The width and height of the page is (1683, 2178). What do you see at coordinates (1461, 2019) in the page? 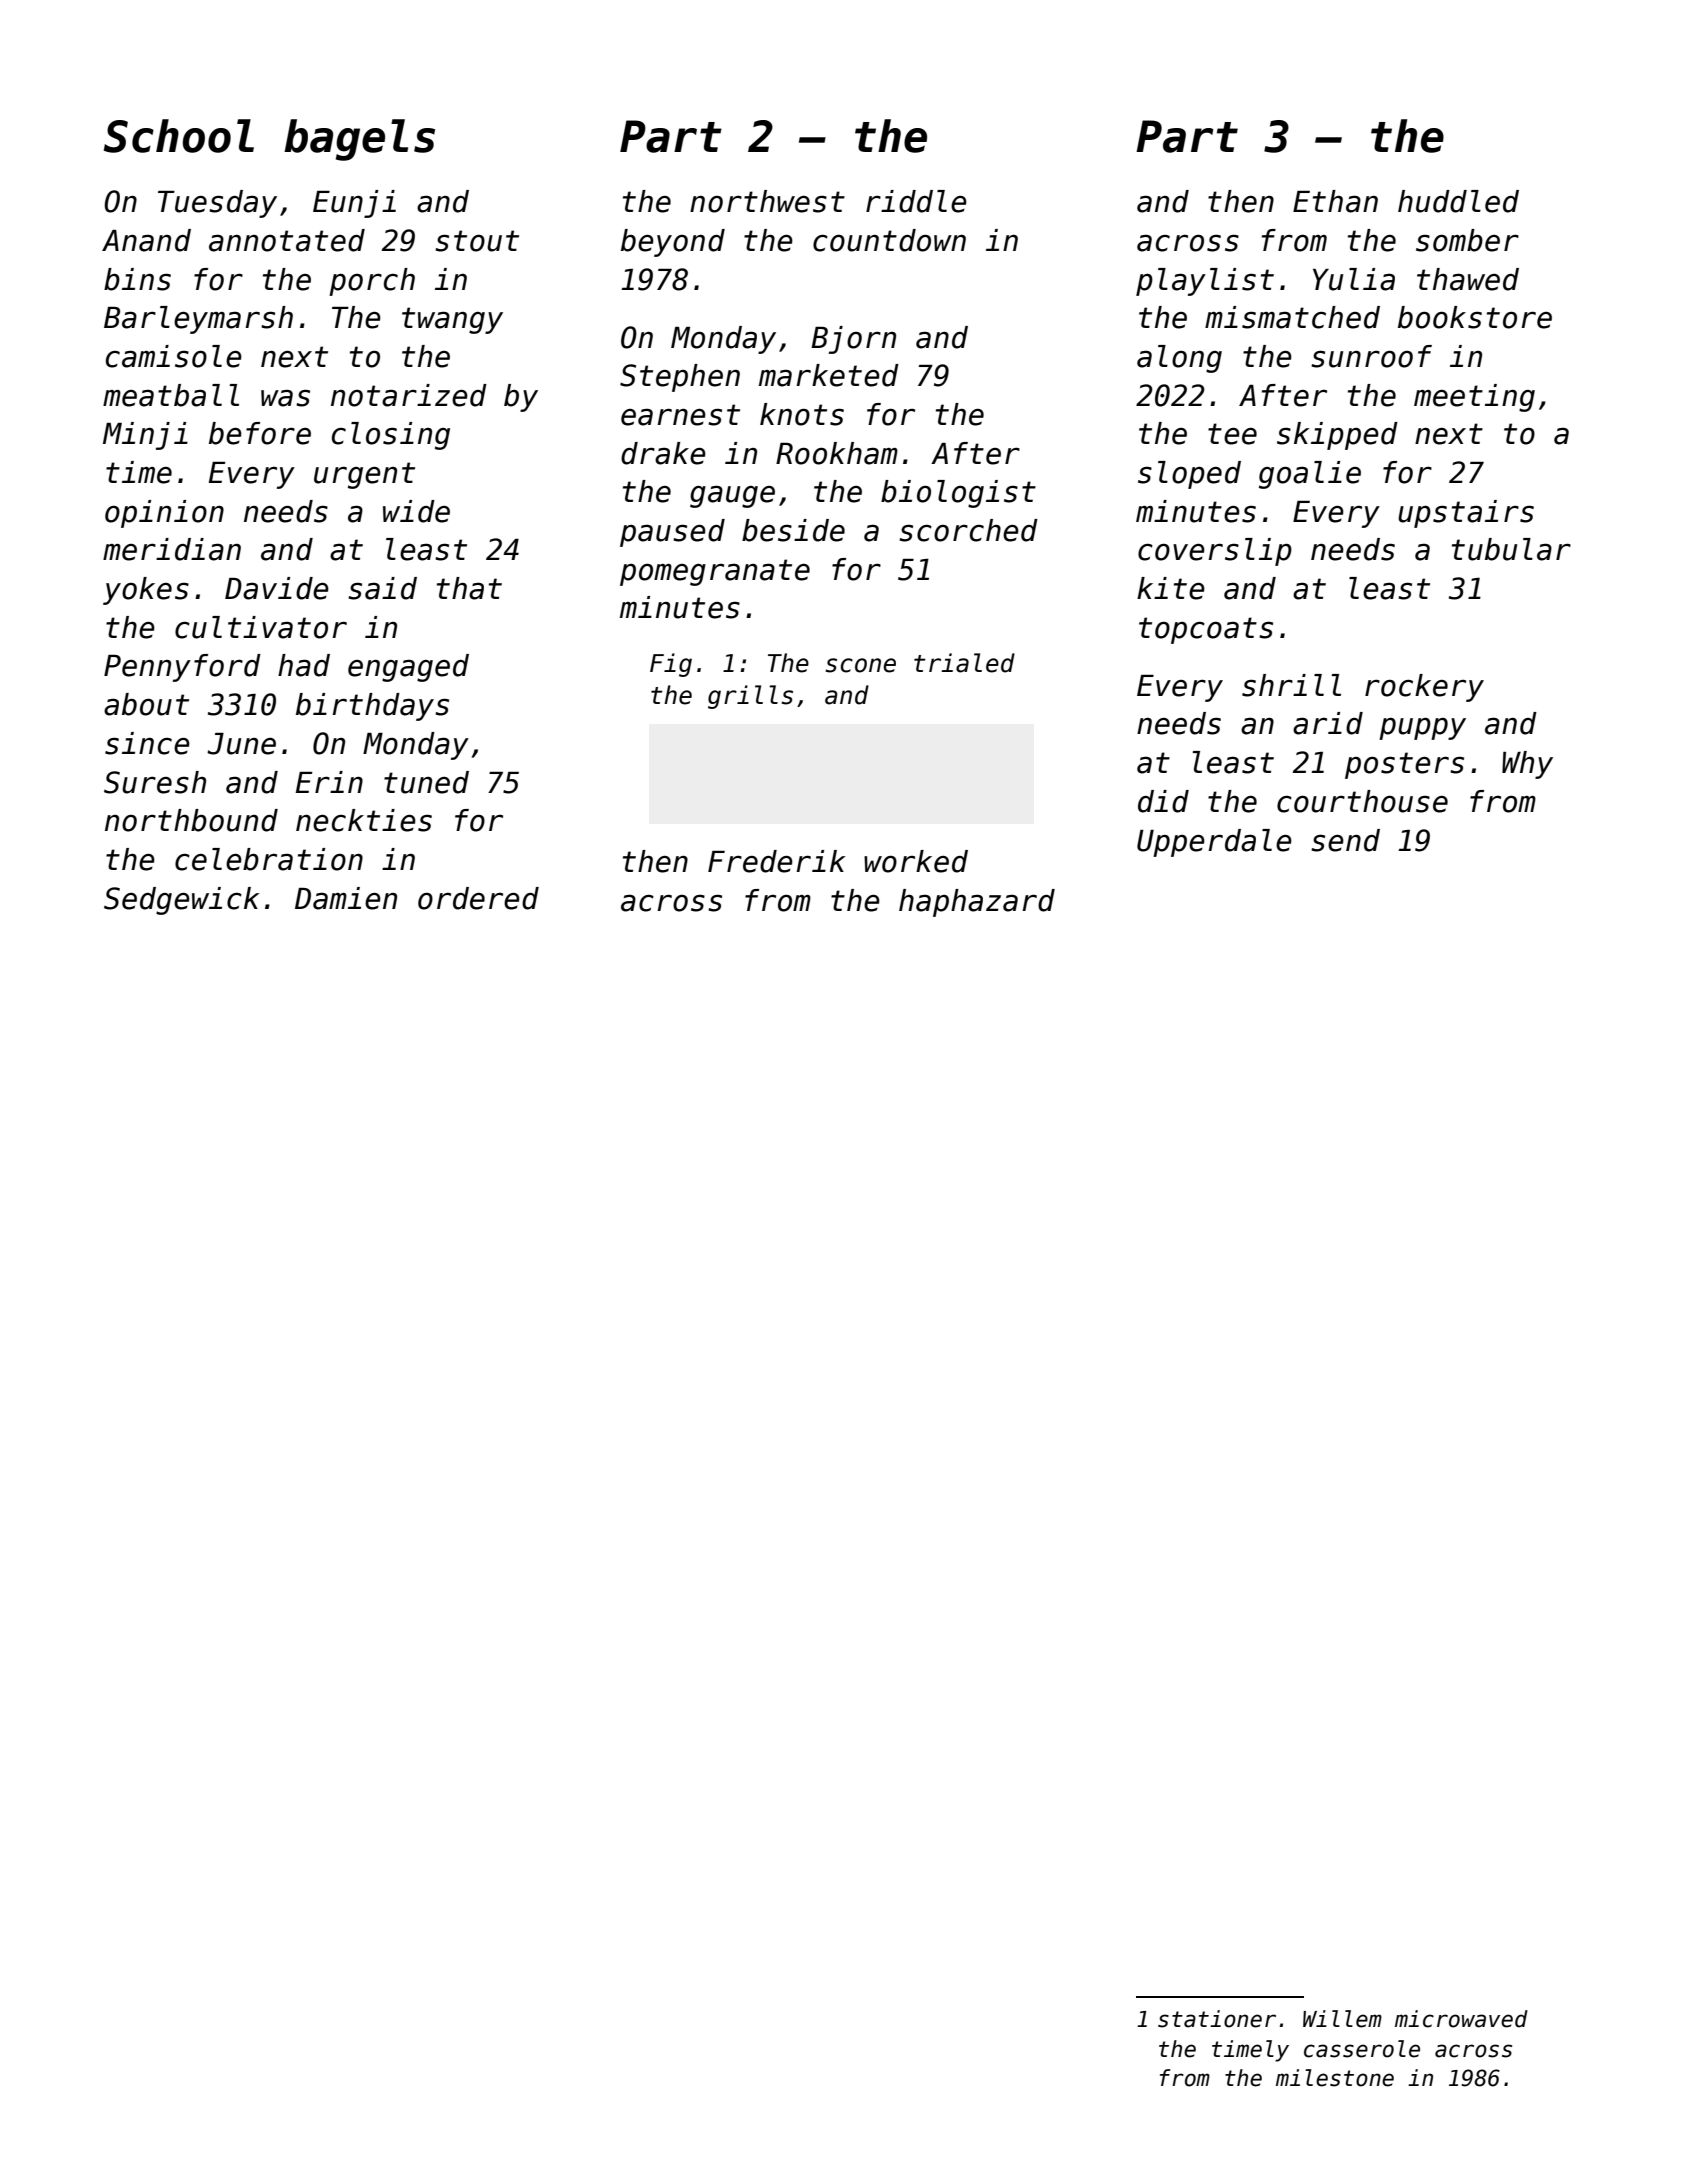
I see `microwaved` at bounding box center [1461, 2019].
